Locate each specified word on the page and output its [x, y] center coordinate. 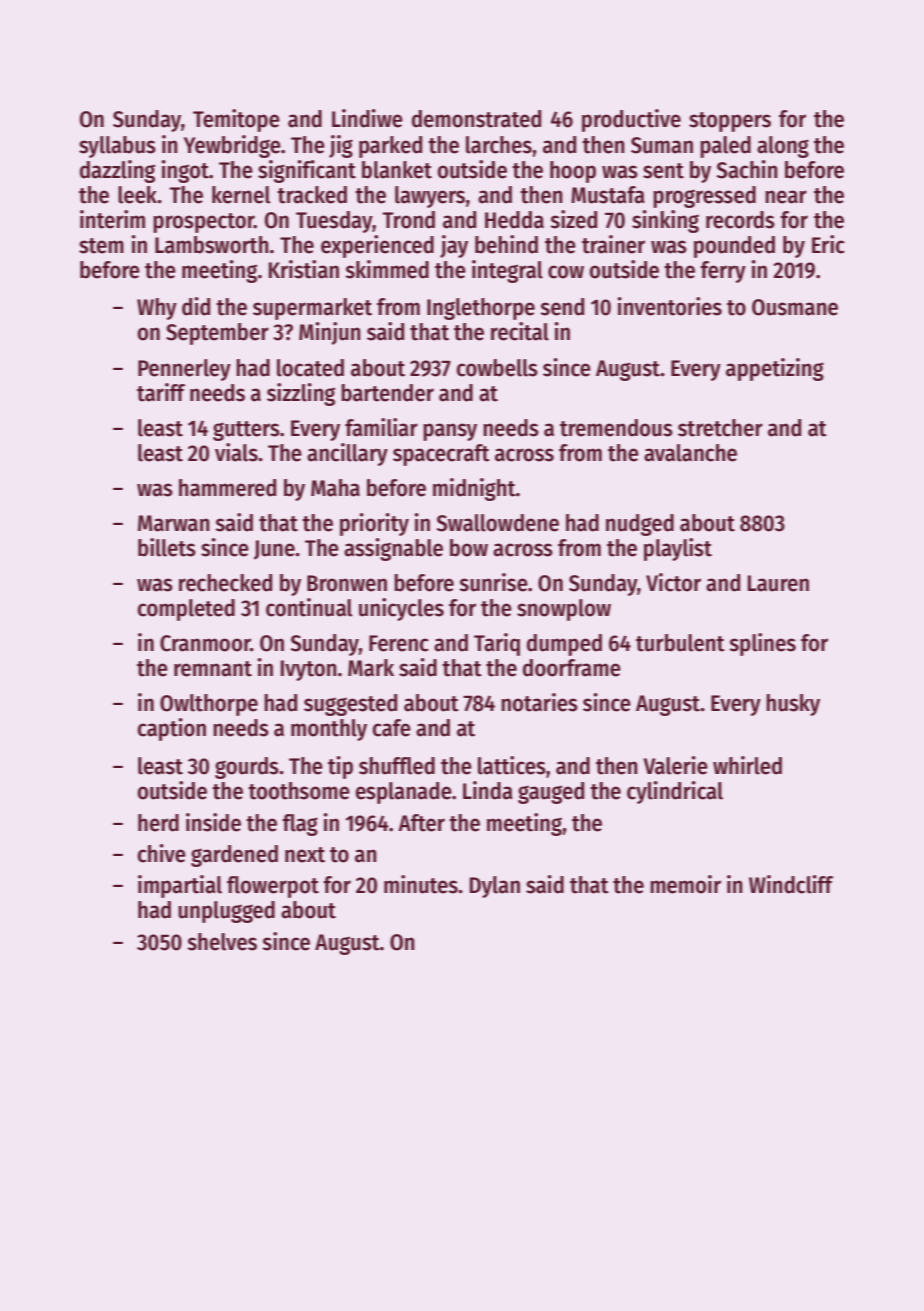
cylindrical [675, 792]
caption [172, 729]
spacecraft [441, 455]
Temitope [236, 120]
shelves [222, 942]
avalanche [690, 453]
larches [499, 145]
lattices [512, 765]
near [786, 197]
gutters [246, 431]
